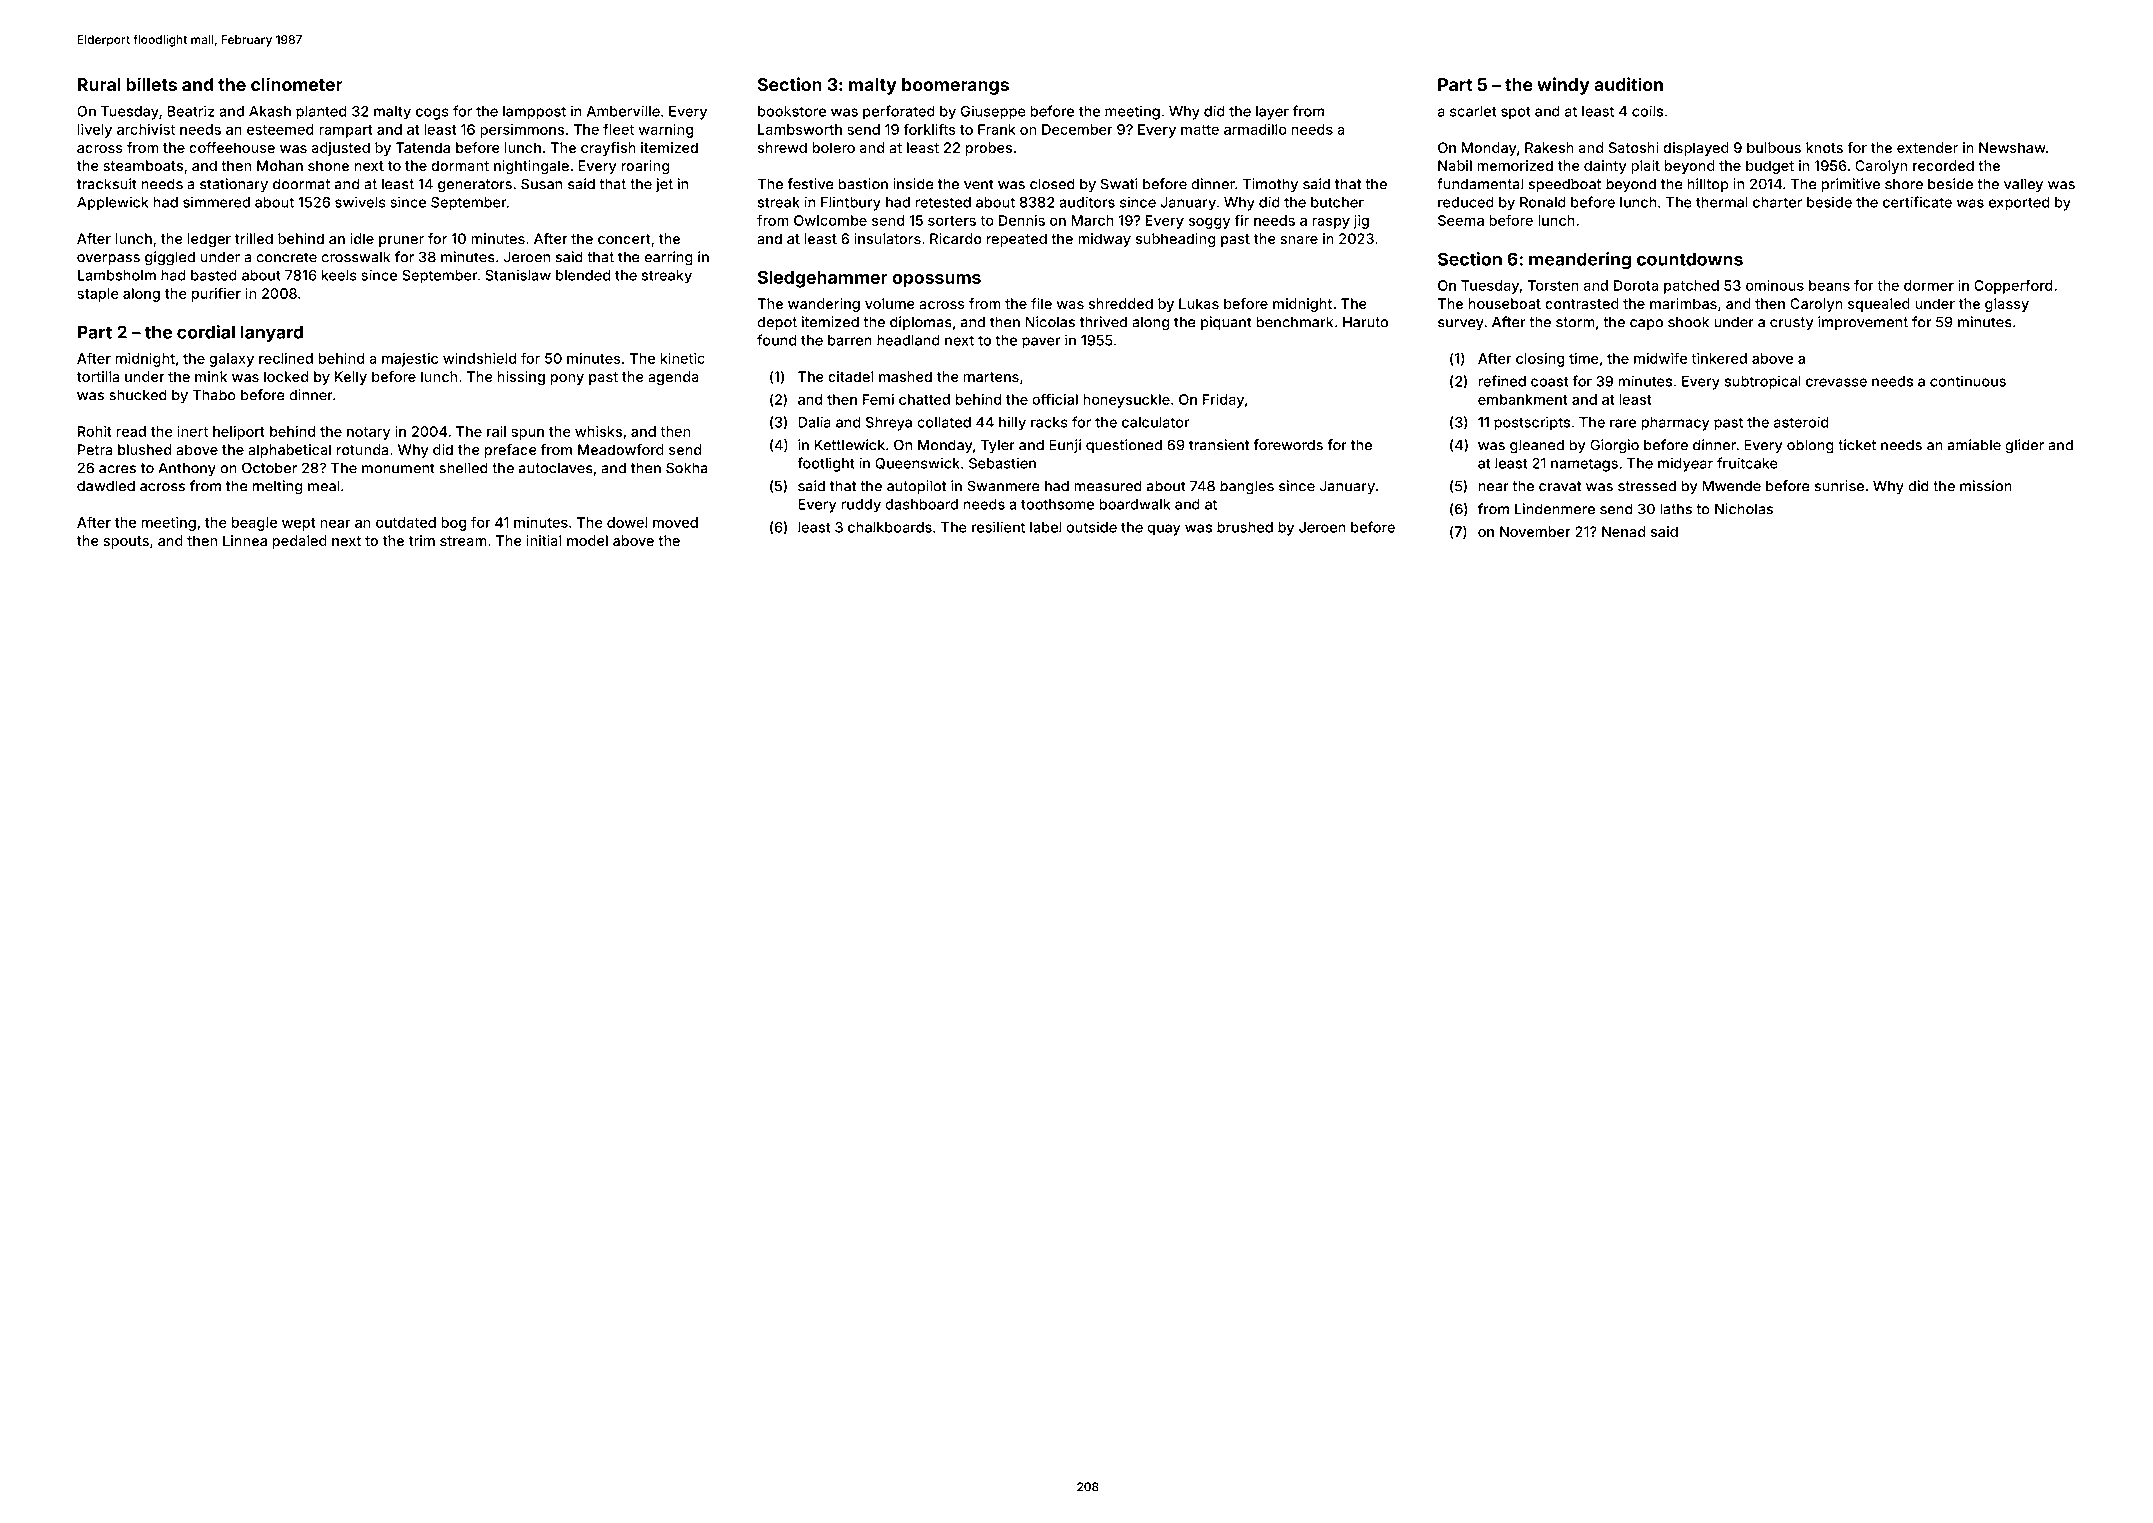  What do you see at coordinates (1272, 113) in the page?
I see `layer` at bounding box center [1272, 113].
